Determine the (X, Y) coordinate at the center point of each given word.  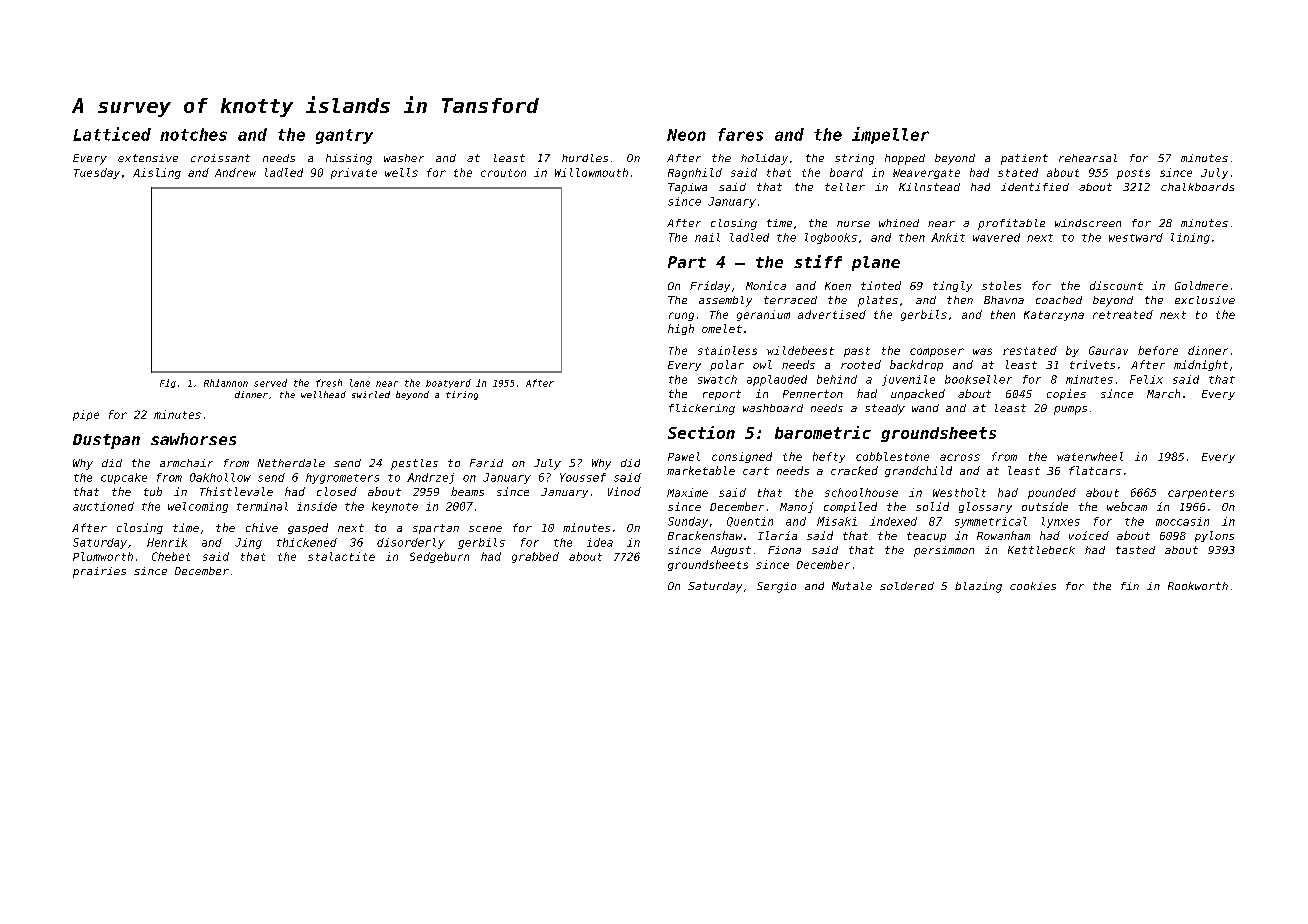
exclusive (1205, 300)
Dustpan (106, 441)
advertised (832, 314)
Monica (766, 285)
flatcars (1095, 470)
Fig (168, 383)
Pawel (684, 456)
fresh (329, 383)
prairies (99, 572)
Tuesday (97, 173)
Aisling (157, 173)
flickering (702, 409)
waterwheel (1090, 456)
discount (1116, 285)
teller (845, 187)
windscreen (1088, 223)
